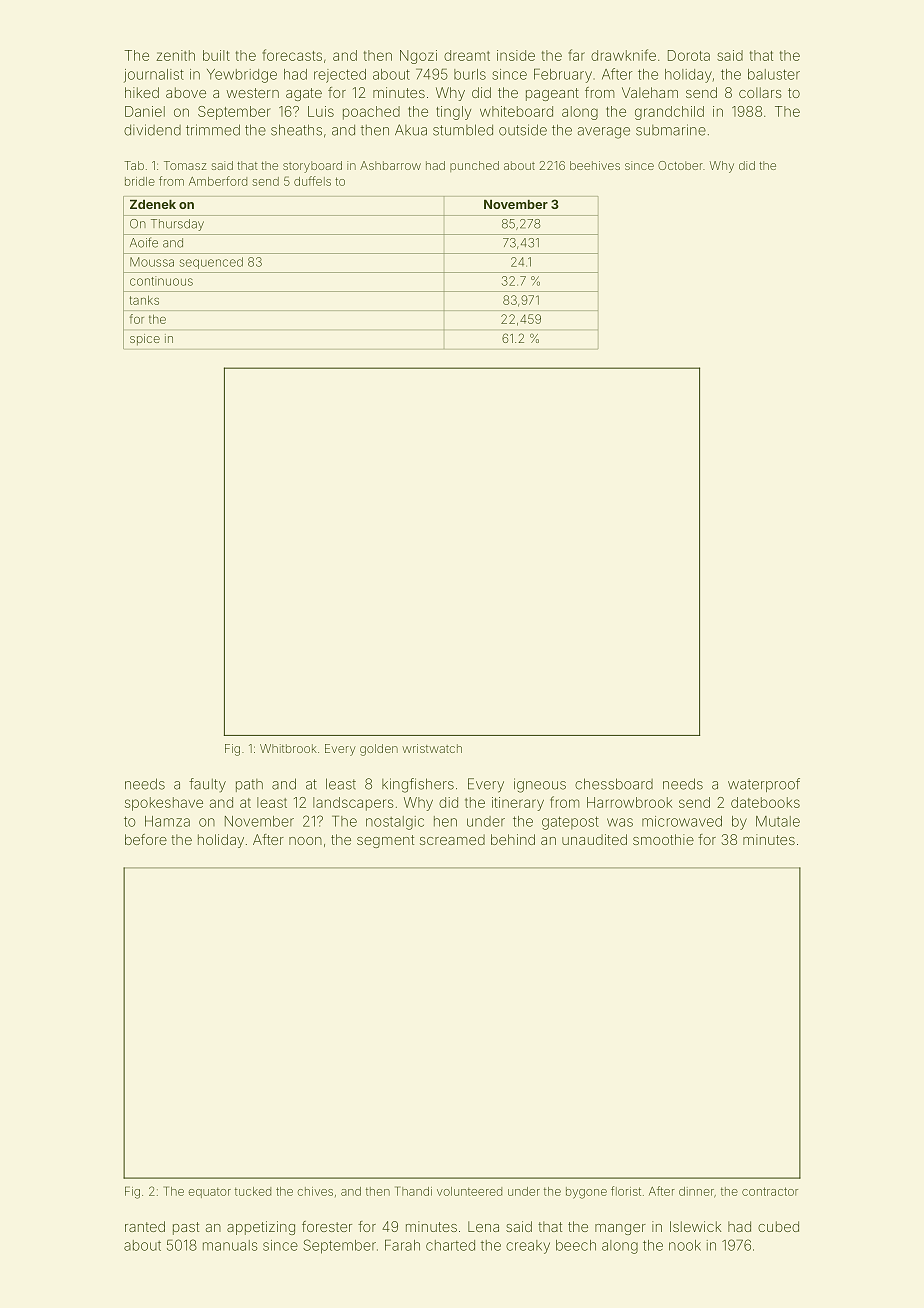 The height and width of the screenshot is (1308, 924). What do you see at coordinates (175, 55) in the screenshot?
I see `zenith` at bounding box center [175, 55].
